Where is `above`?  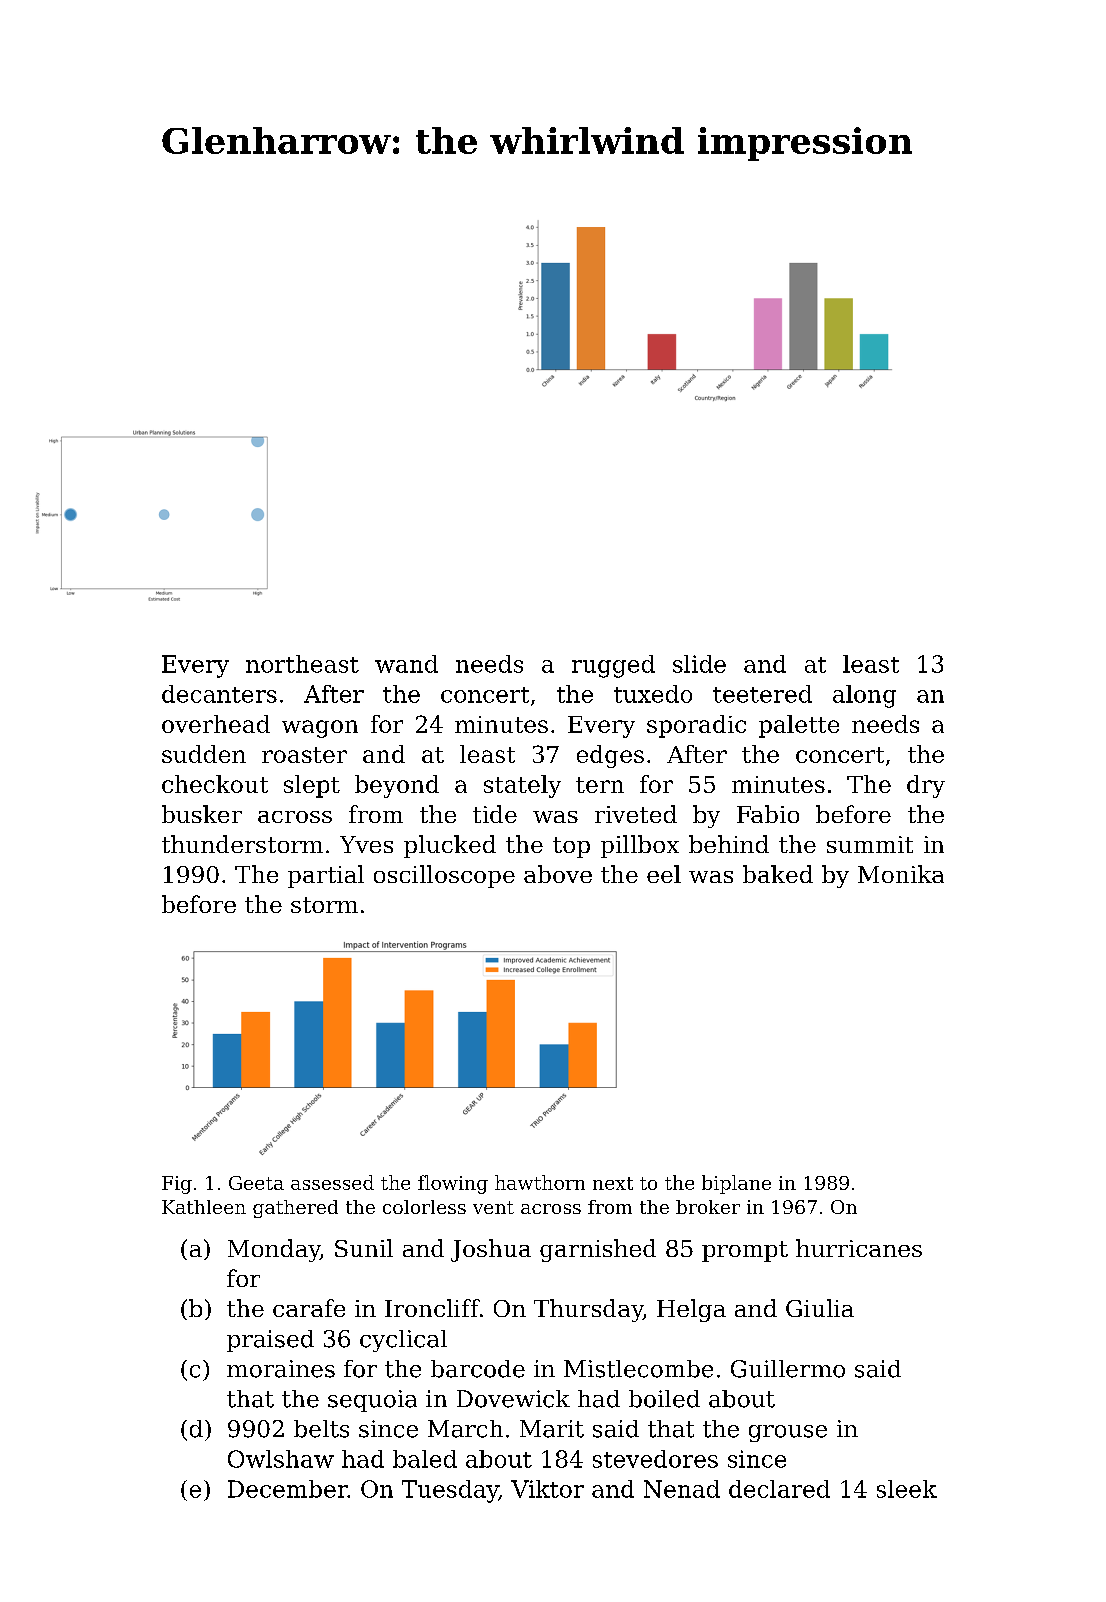 above is located at coordinates (558, 874).
